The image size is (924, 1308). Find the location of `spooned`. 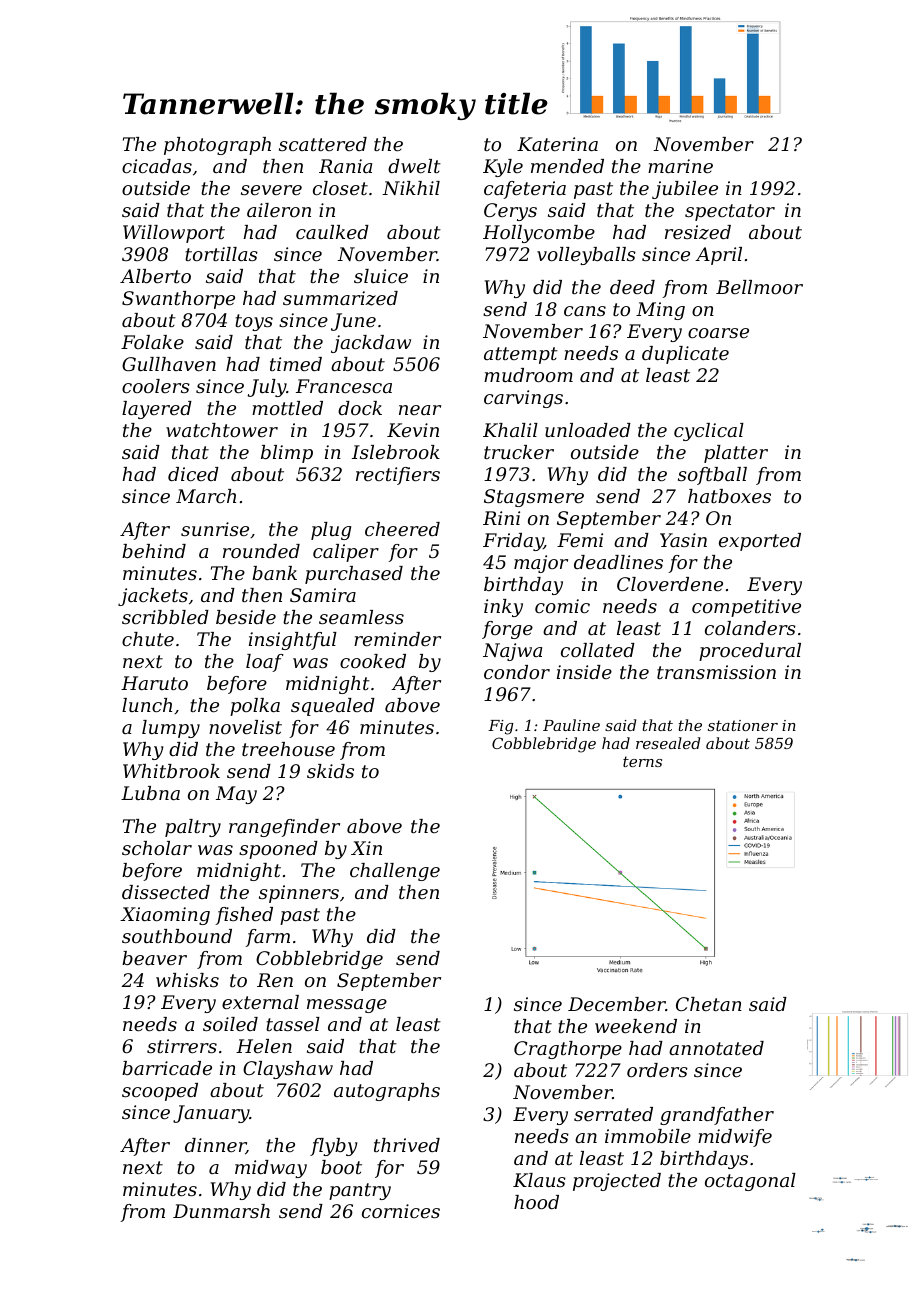

spooned is located at coordinates (278, 850).
